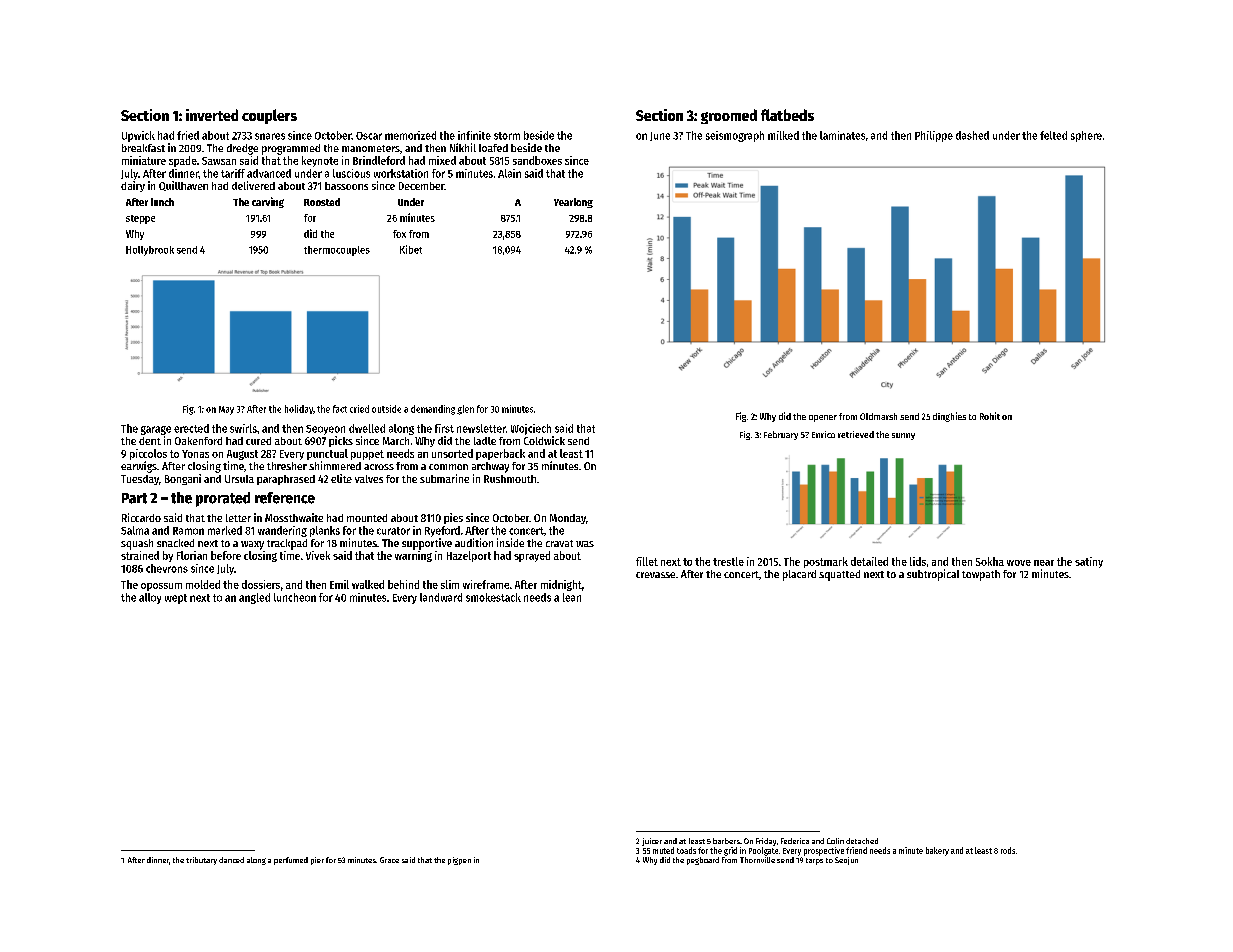  Describe the element at coordinates (846, 861) in the image. I see `Seojun` at that location.
